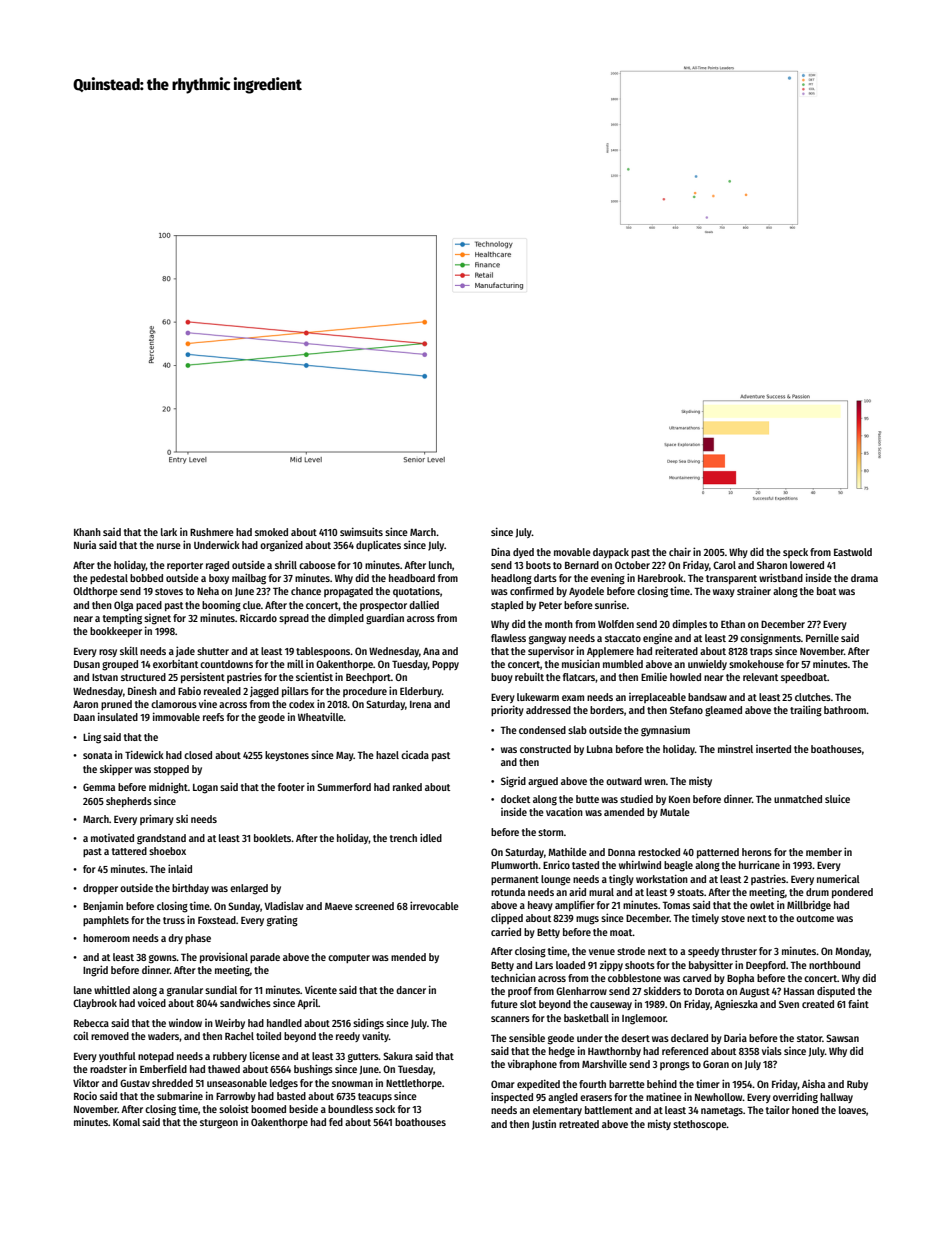 The width and height of the screenshot is (952, 1233). I want to click on dancer, so click(411, 990).
